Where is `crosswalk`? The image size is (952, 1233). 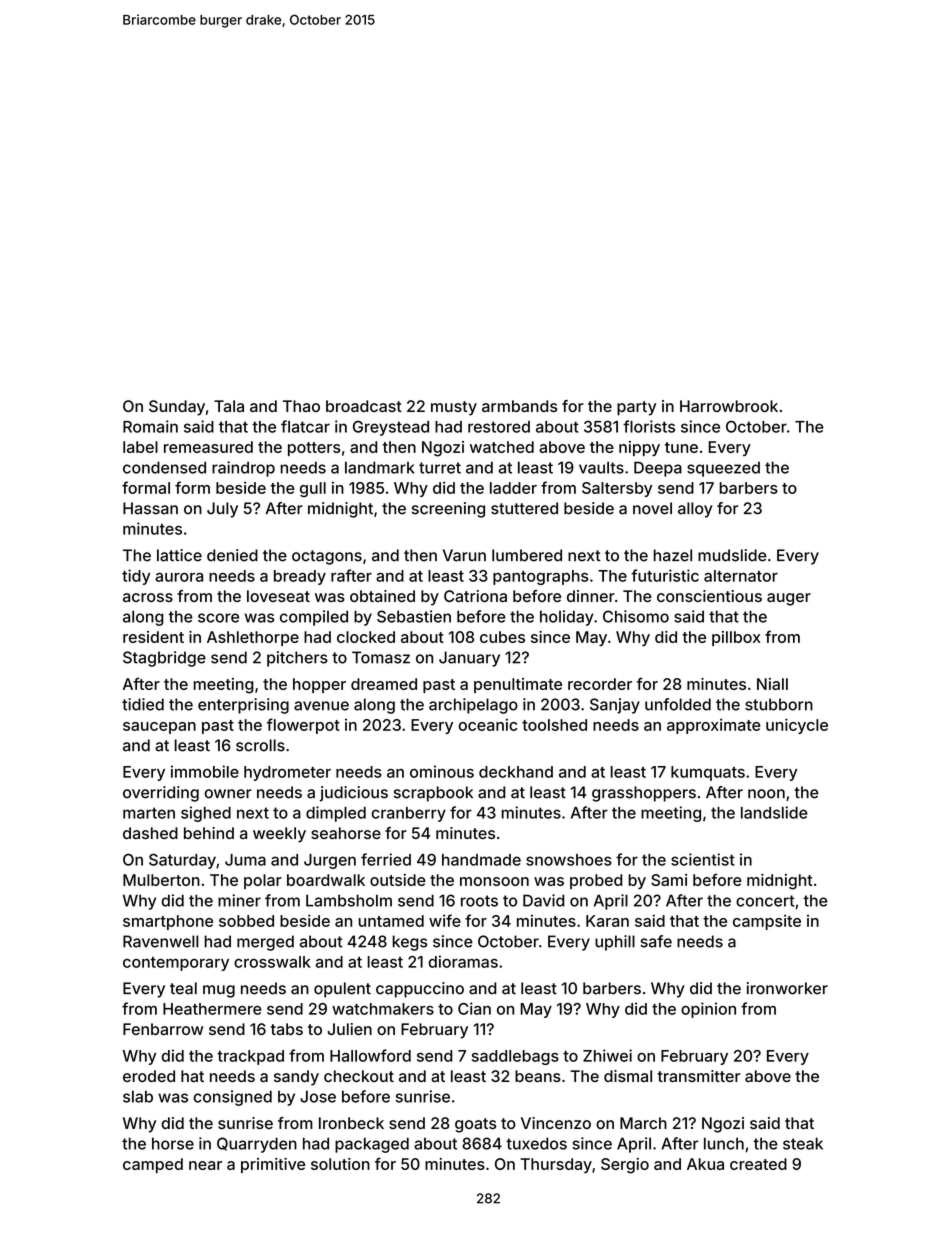 crosswalk is located at coordinates (272, 962).
